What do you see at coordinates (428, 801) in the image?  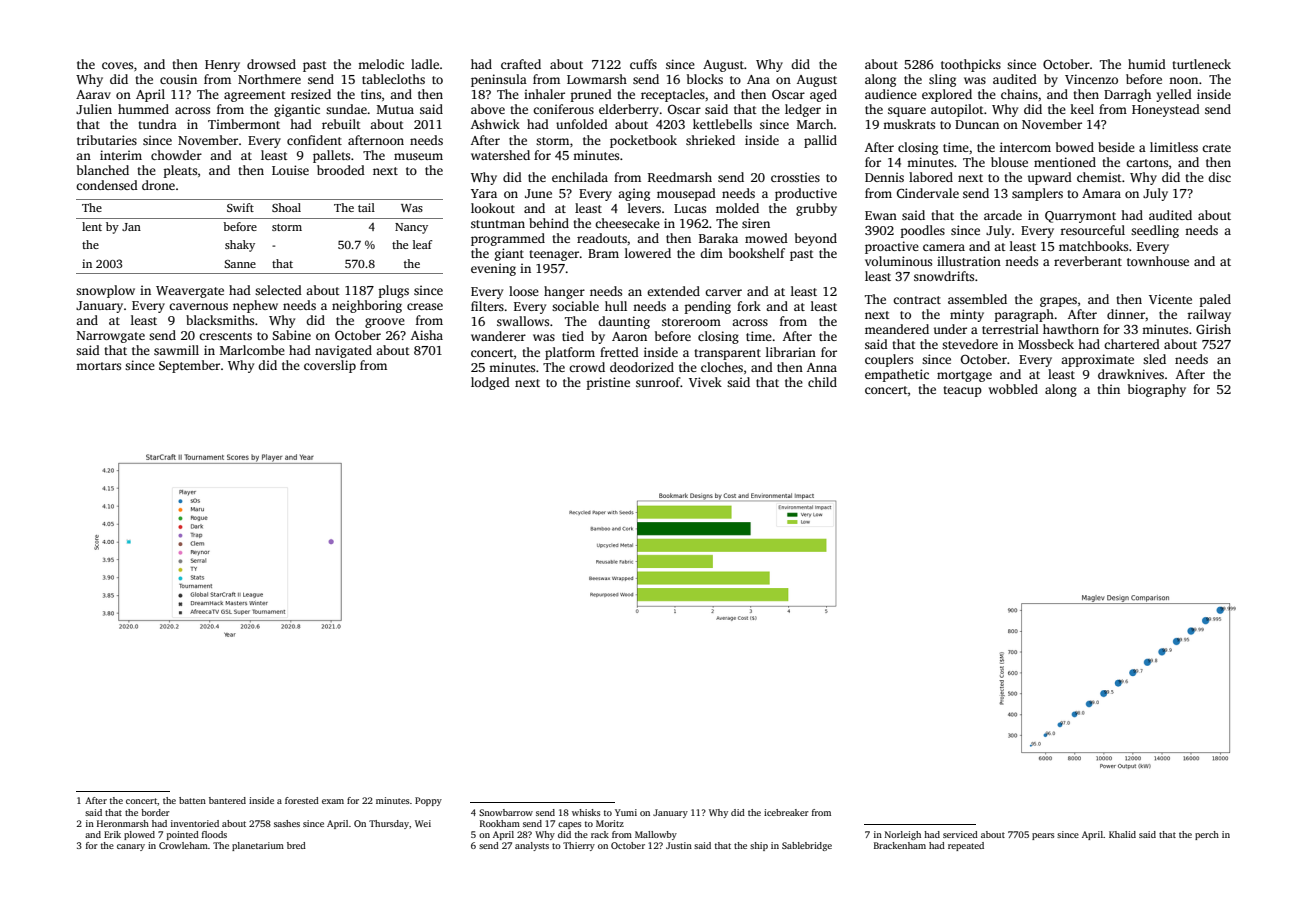 I see `Poppy` at bounding box center [428, 801].
